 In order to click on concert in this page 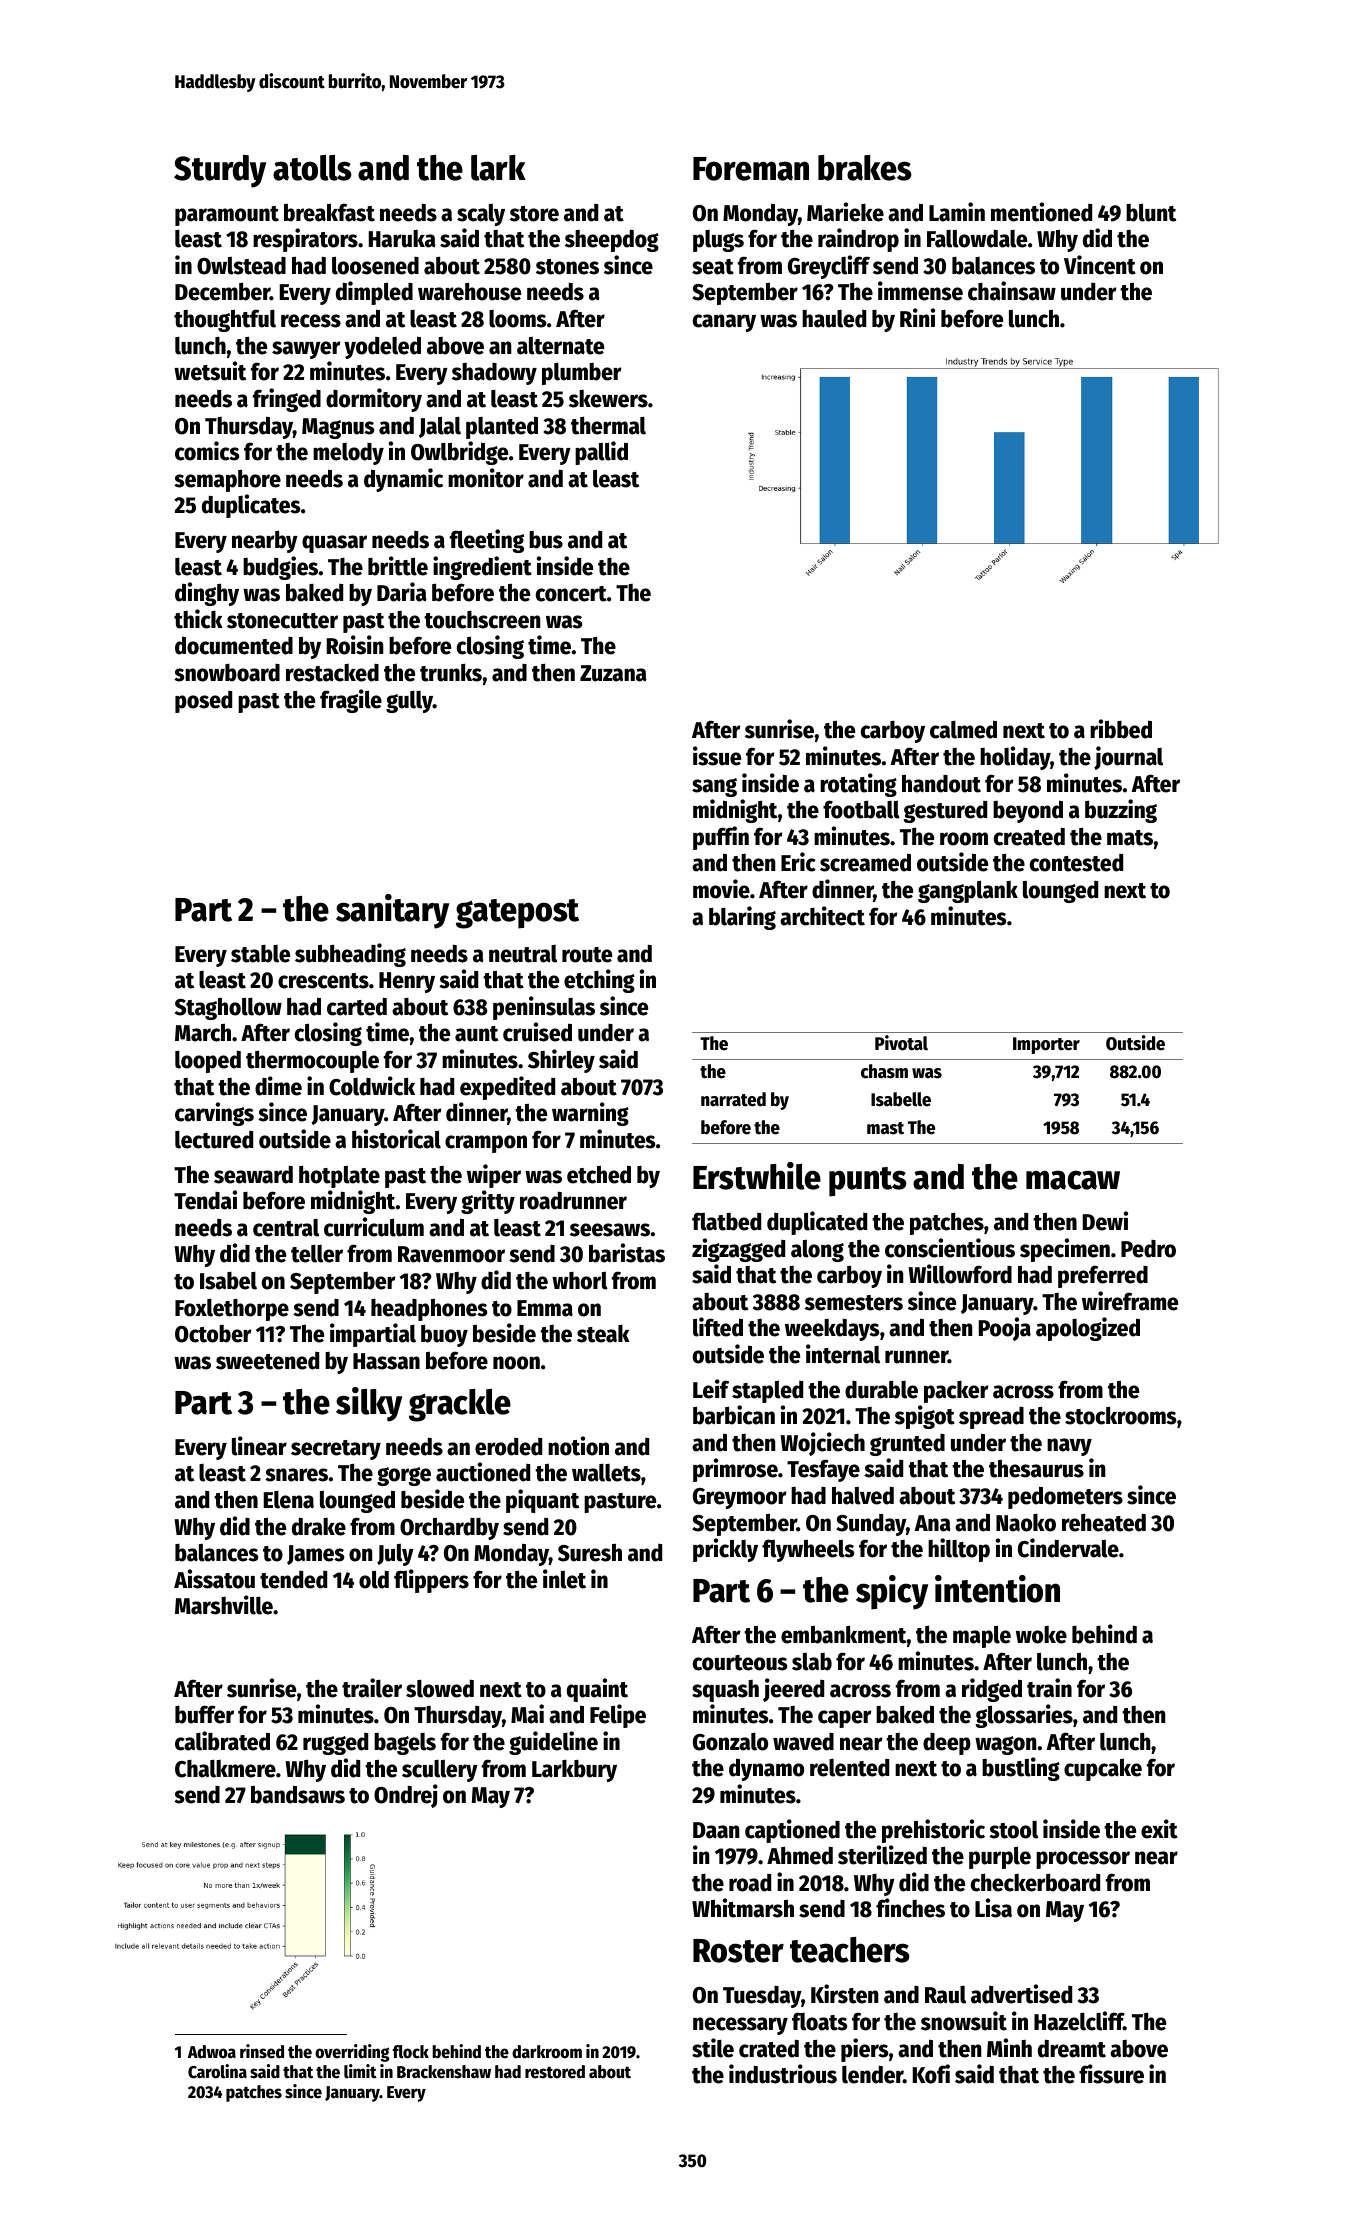, I will do `click(571, 594)`.
